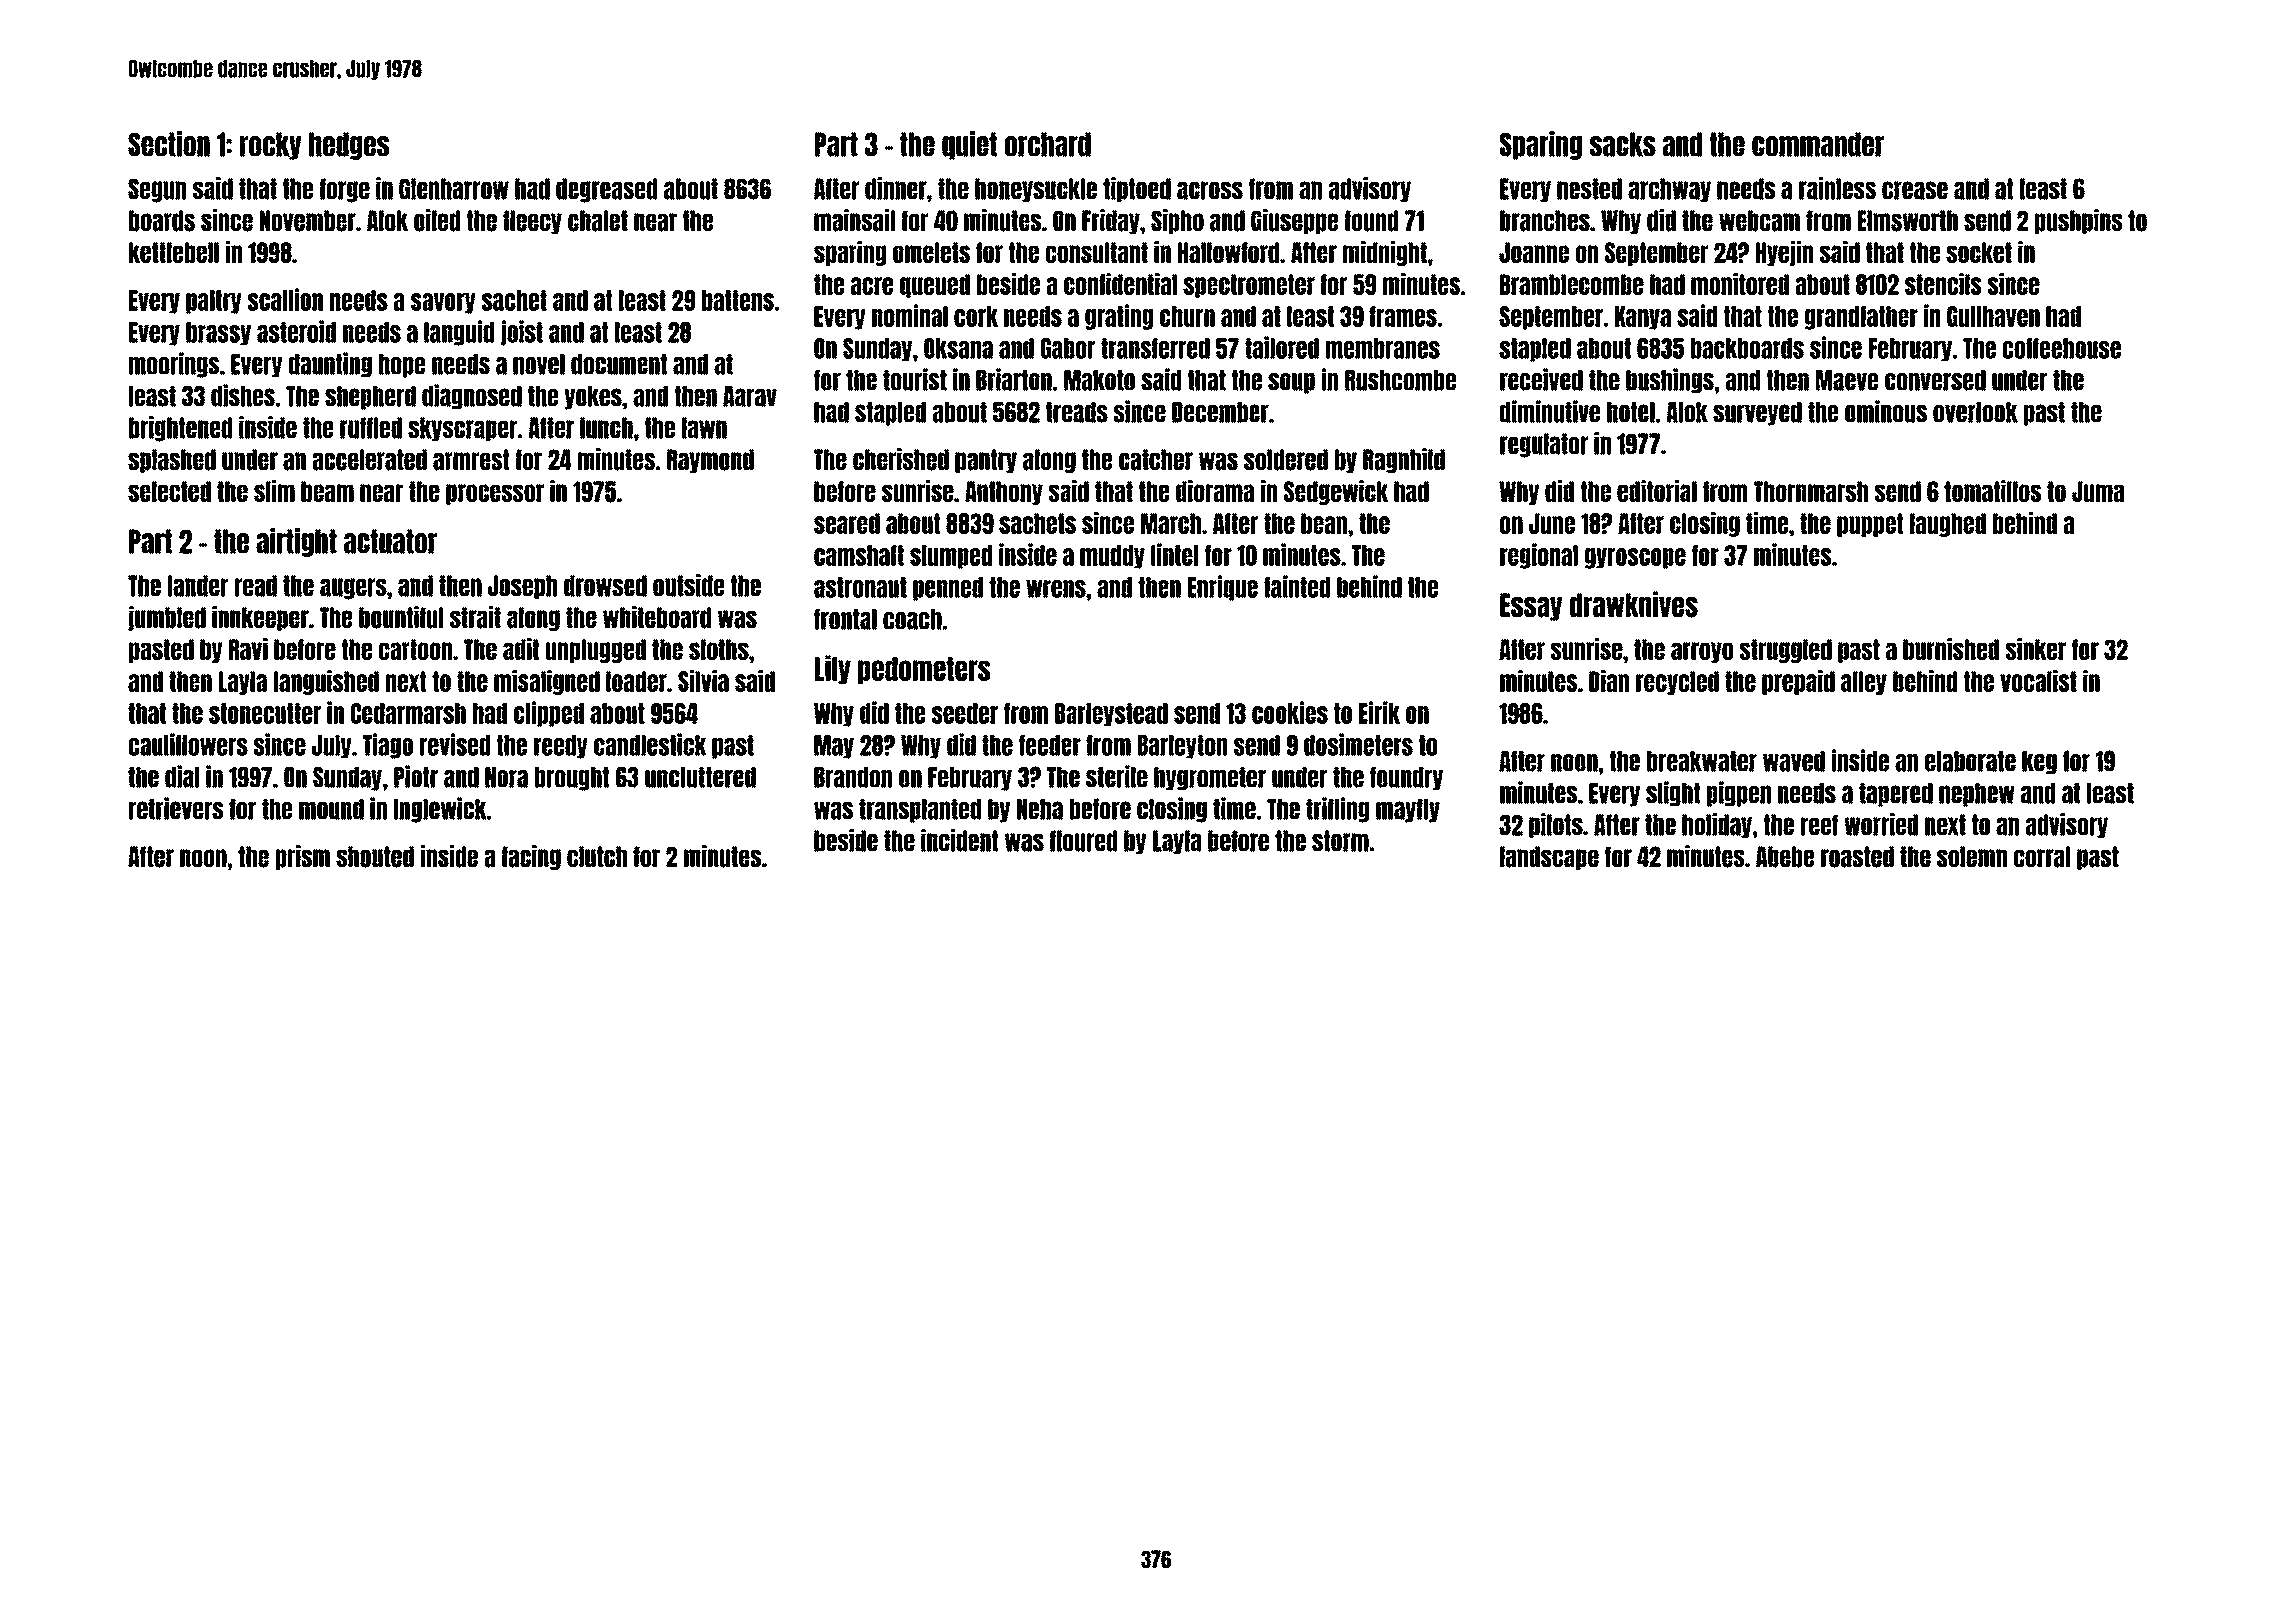  What do you see at coordinates (1943, 284) in the image?
I see `stencils` at bounding box center [1943, 284].
